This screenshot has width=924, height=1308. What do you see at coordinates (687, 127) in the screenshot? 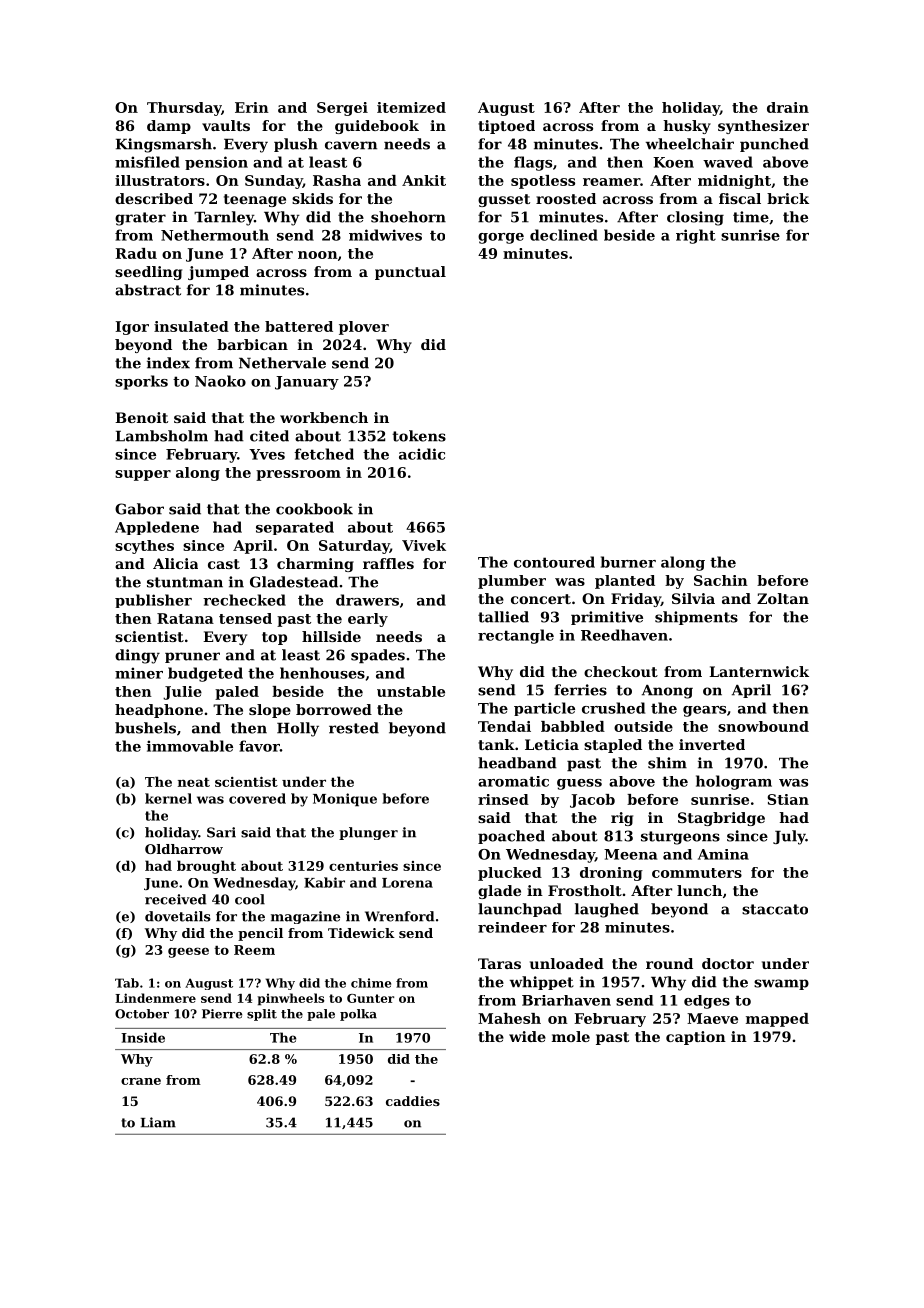
I see `husky` at bounding box center [687, 127].
